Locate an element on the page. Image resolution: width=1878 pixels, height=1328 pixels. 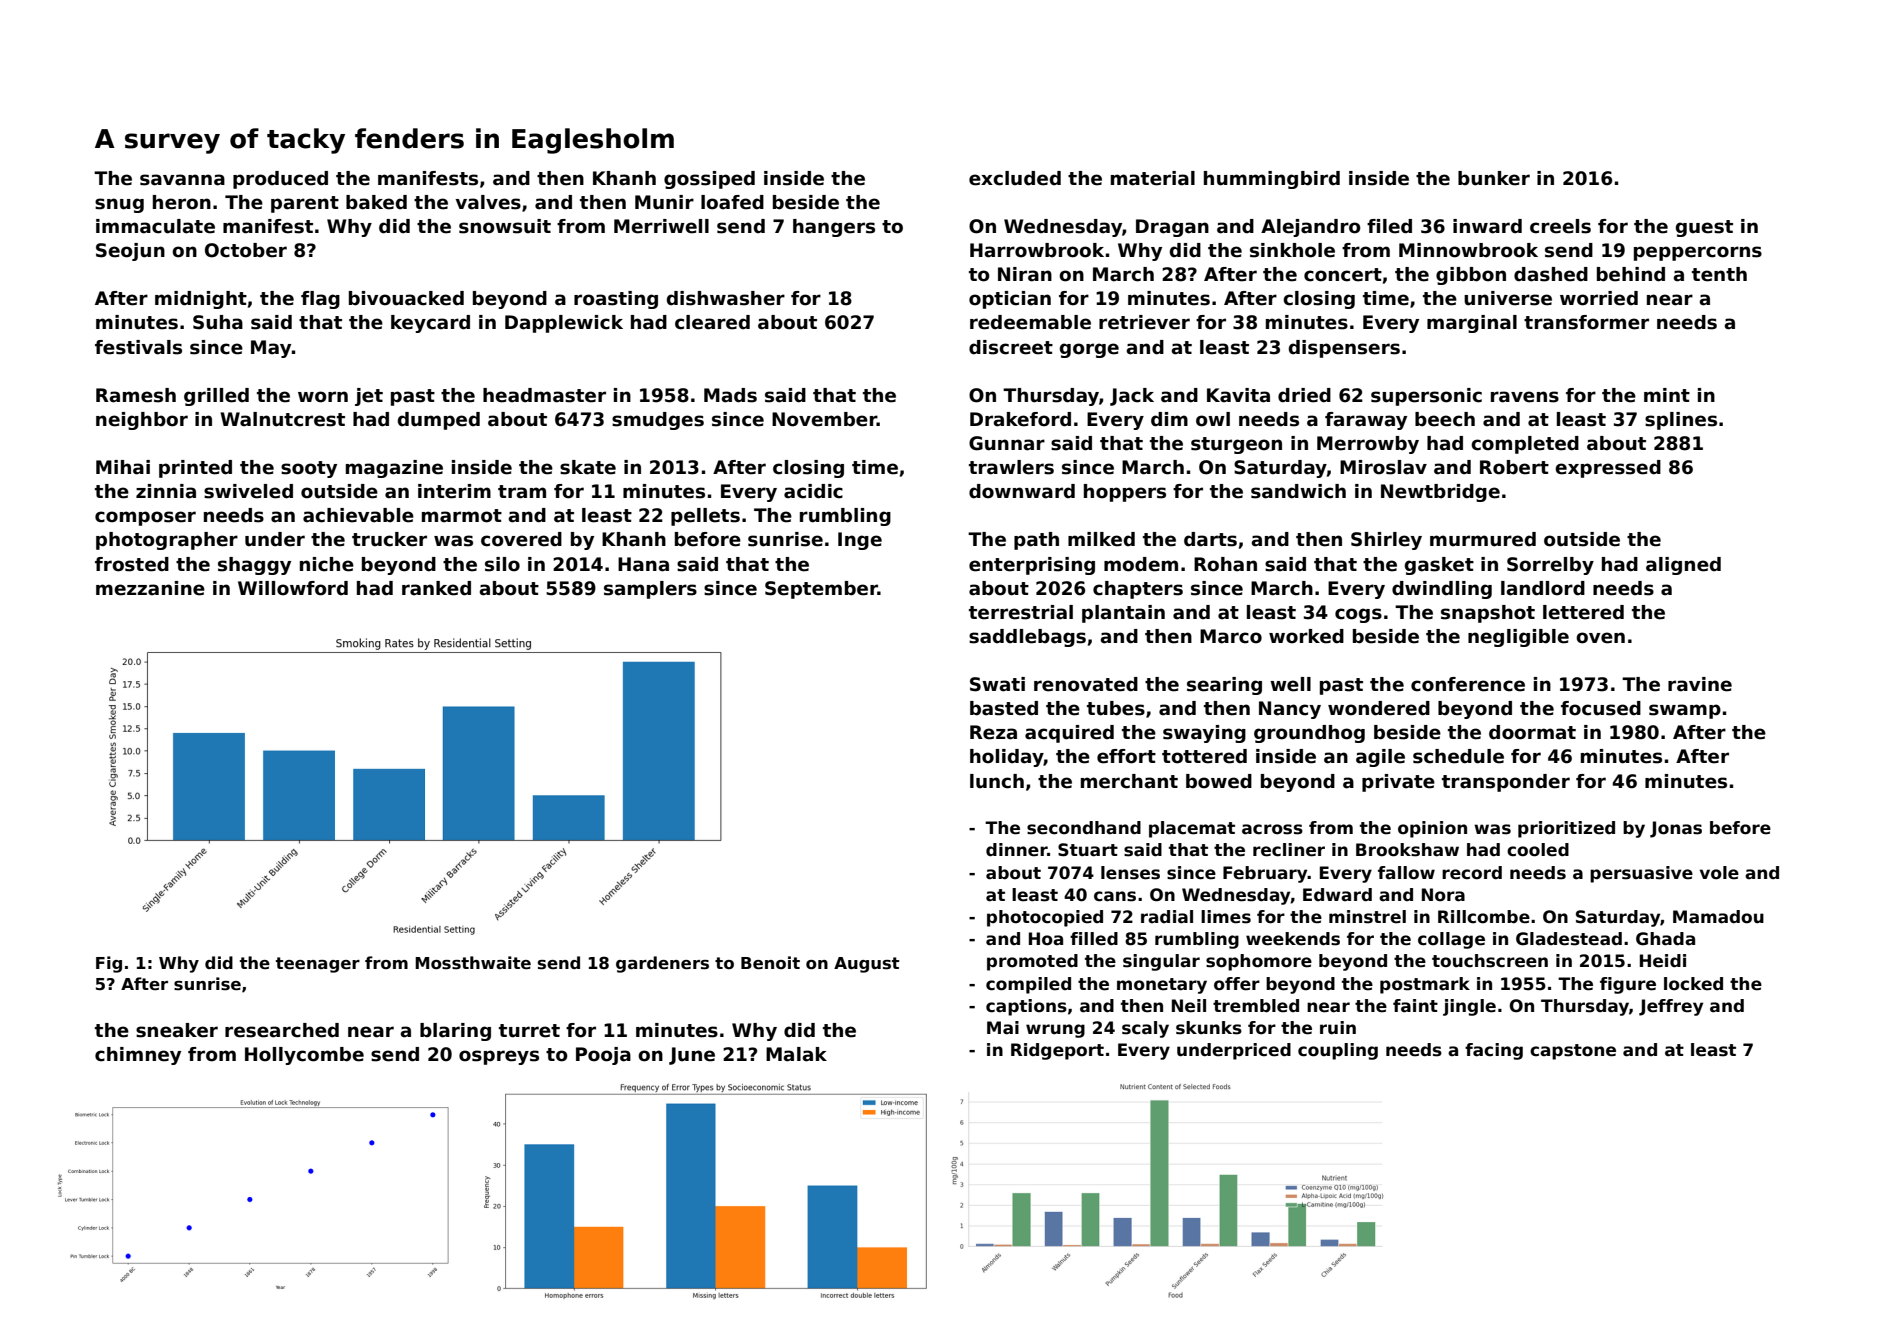
composer is located at coordinates (145, 518).
